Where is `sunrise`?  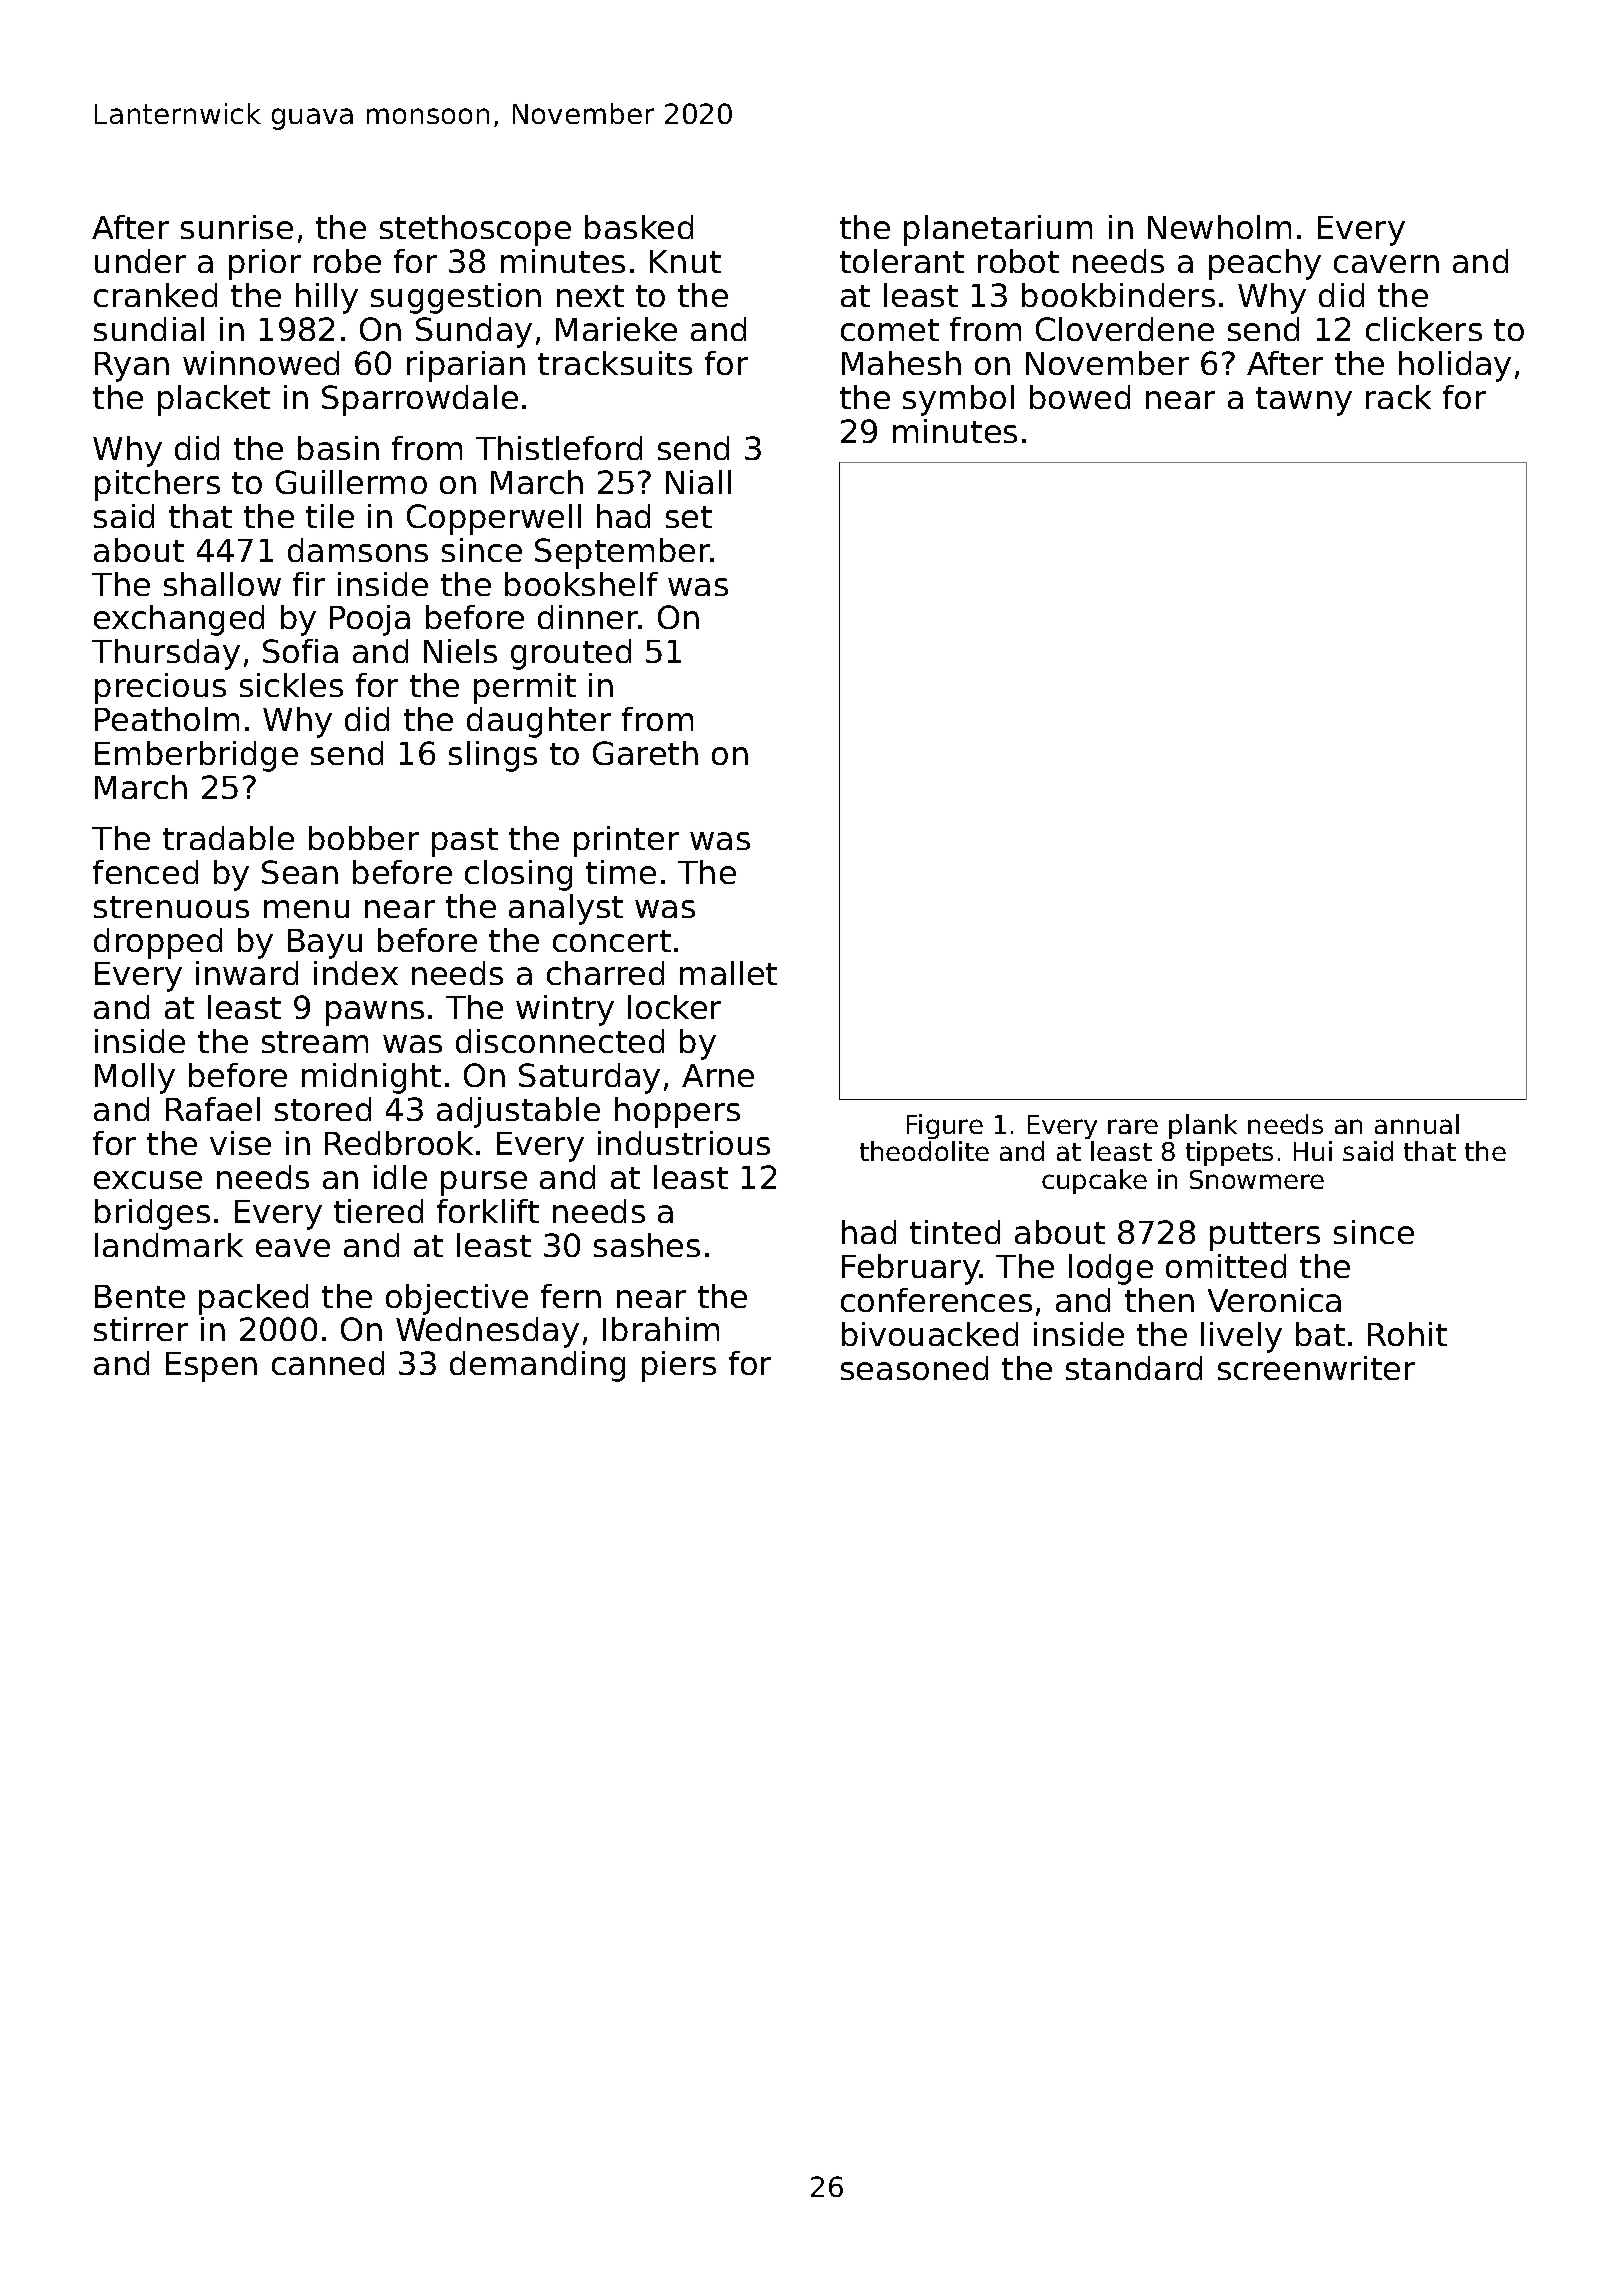
sunrise is located at coordinates (237, 227).
